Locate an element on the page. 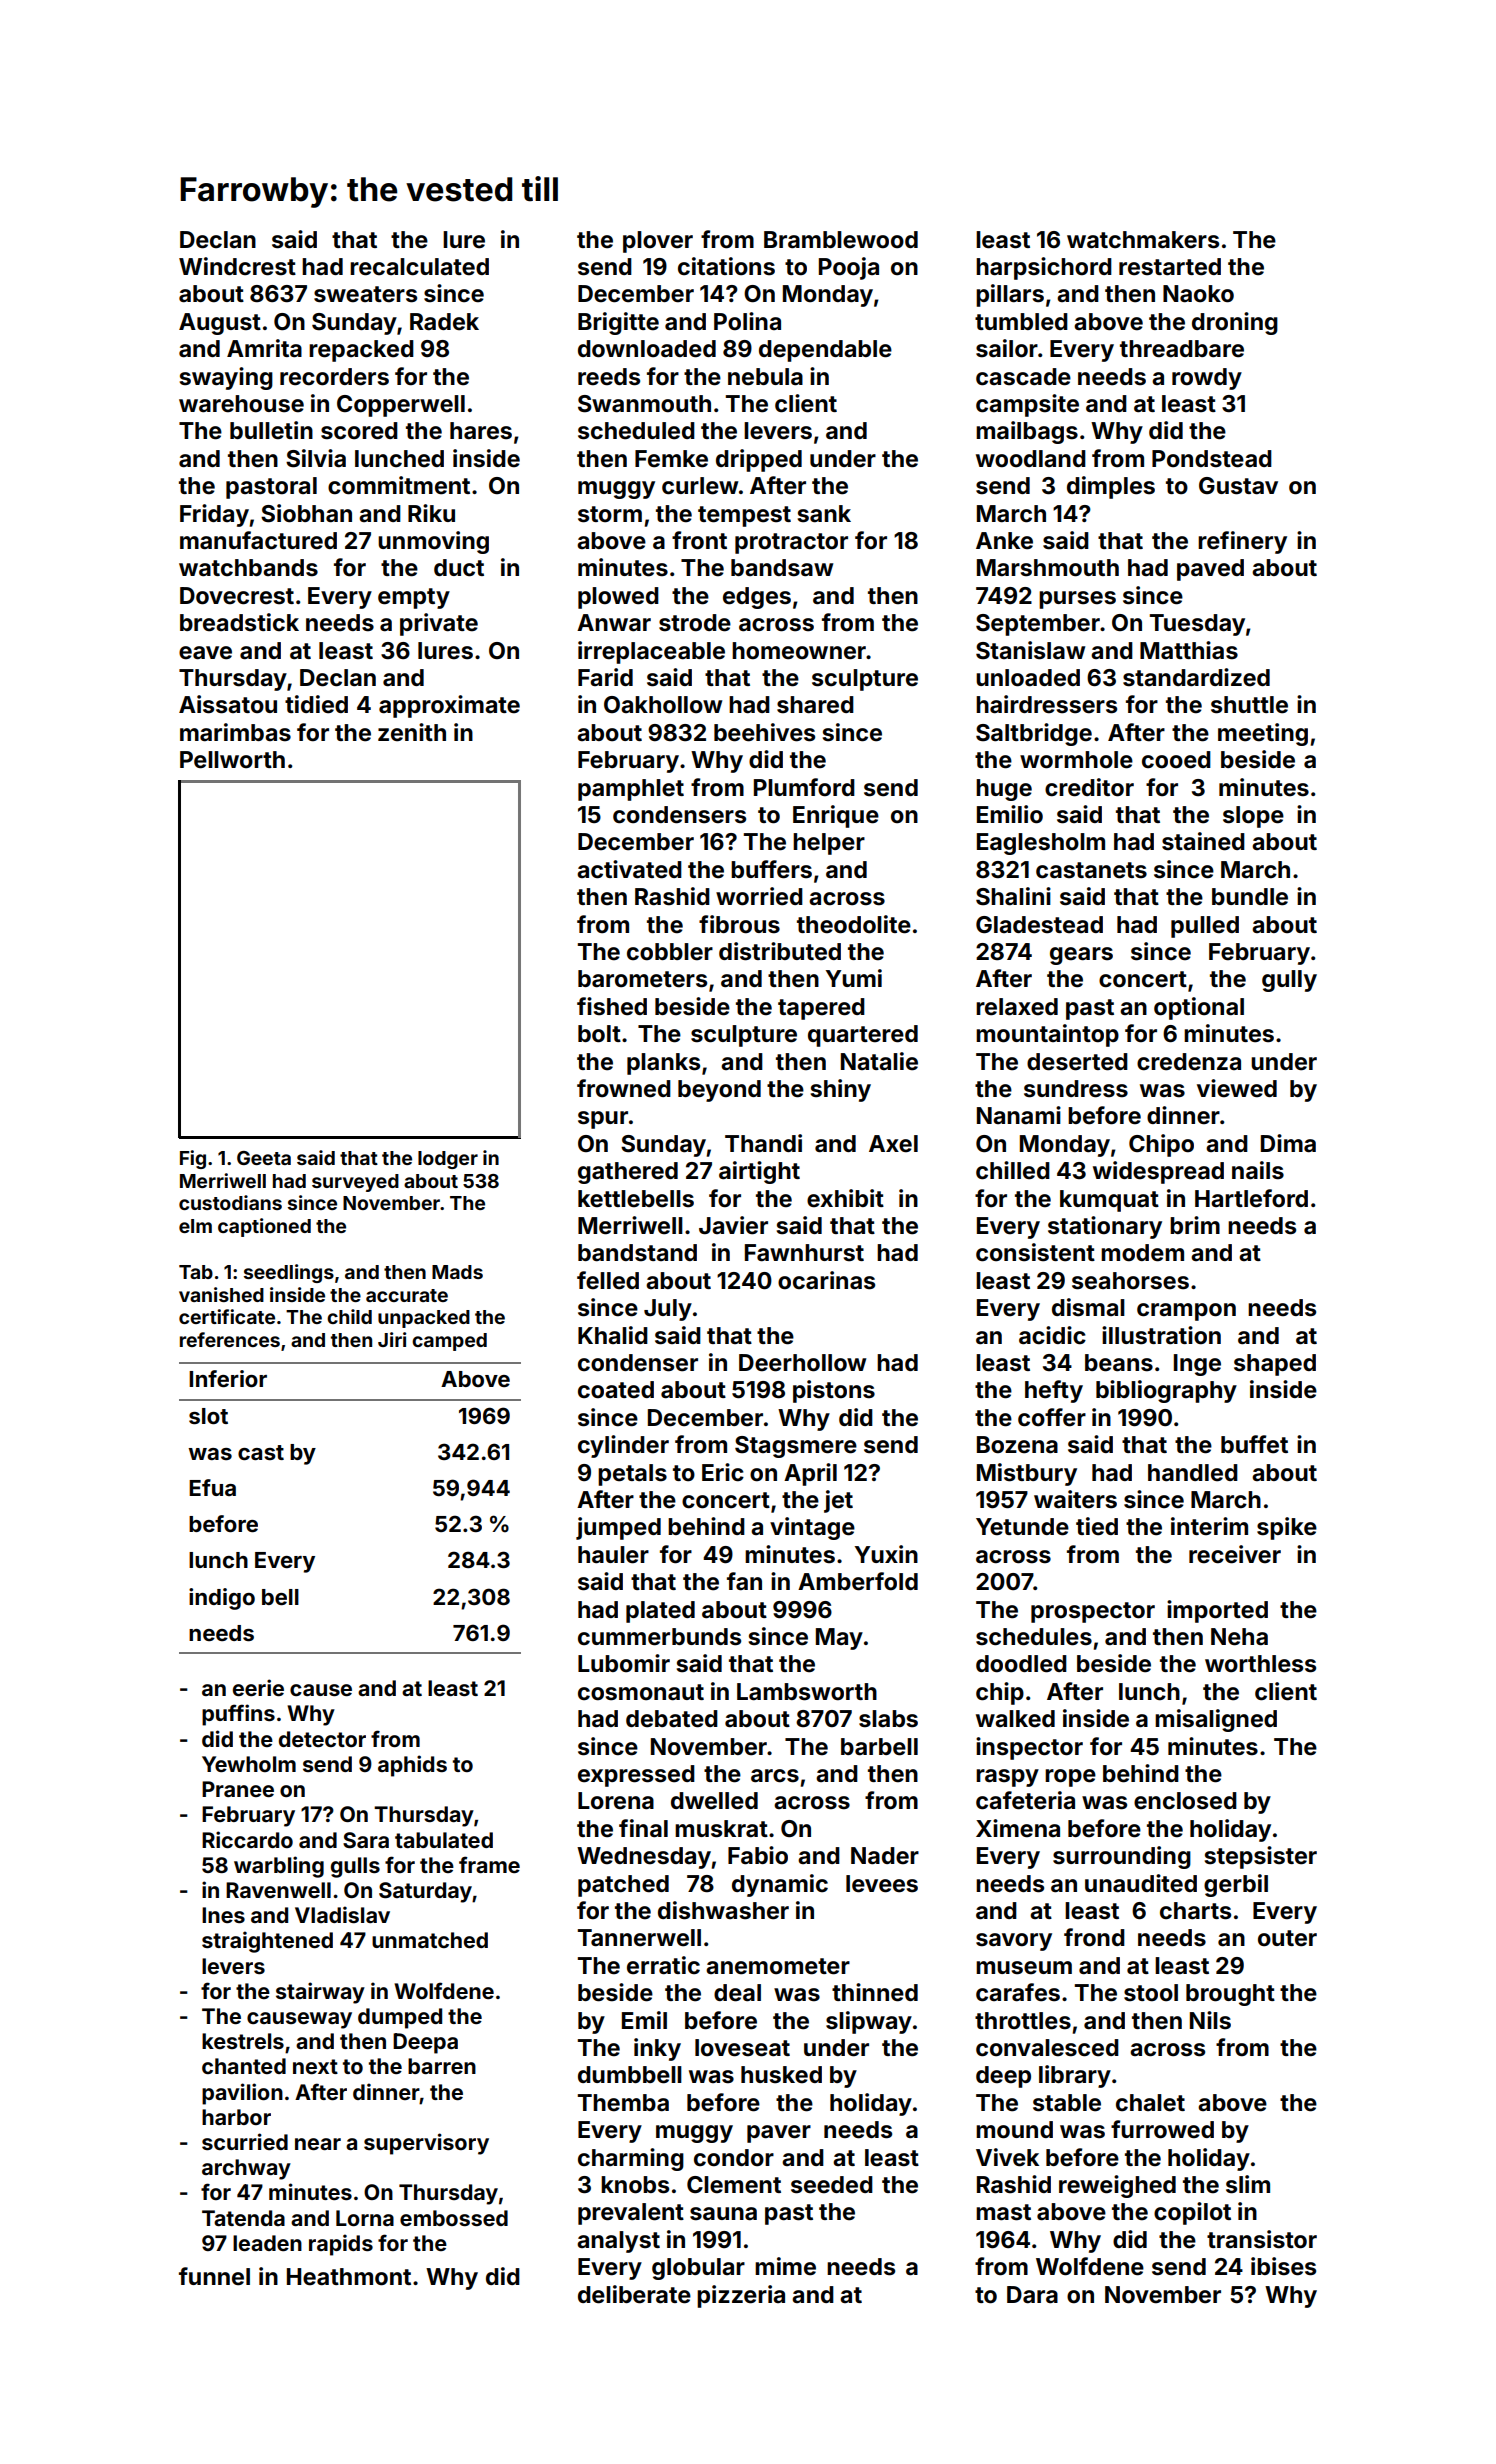 Image resolution: width=1496 pixels, height=2464 pixels. distributed is located at coordinates (780, 951).
